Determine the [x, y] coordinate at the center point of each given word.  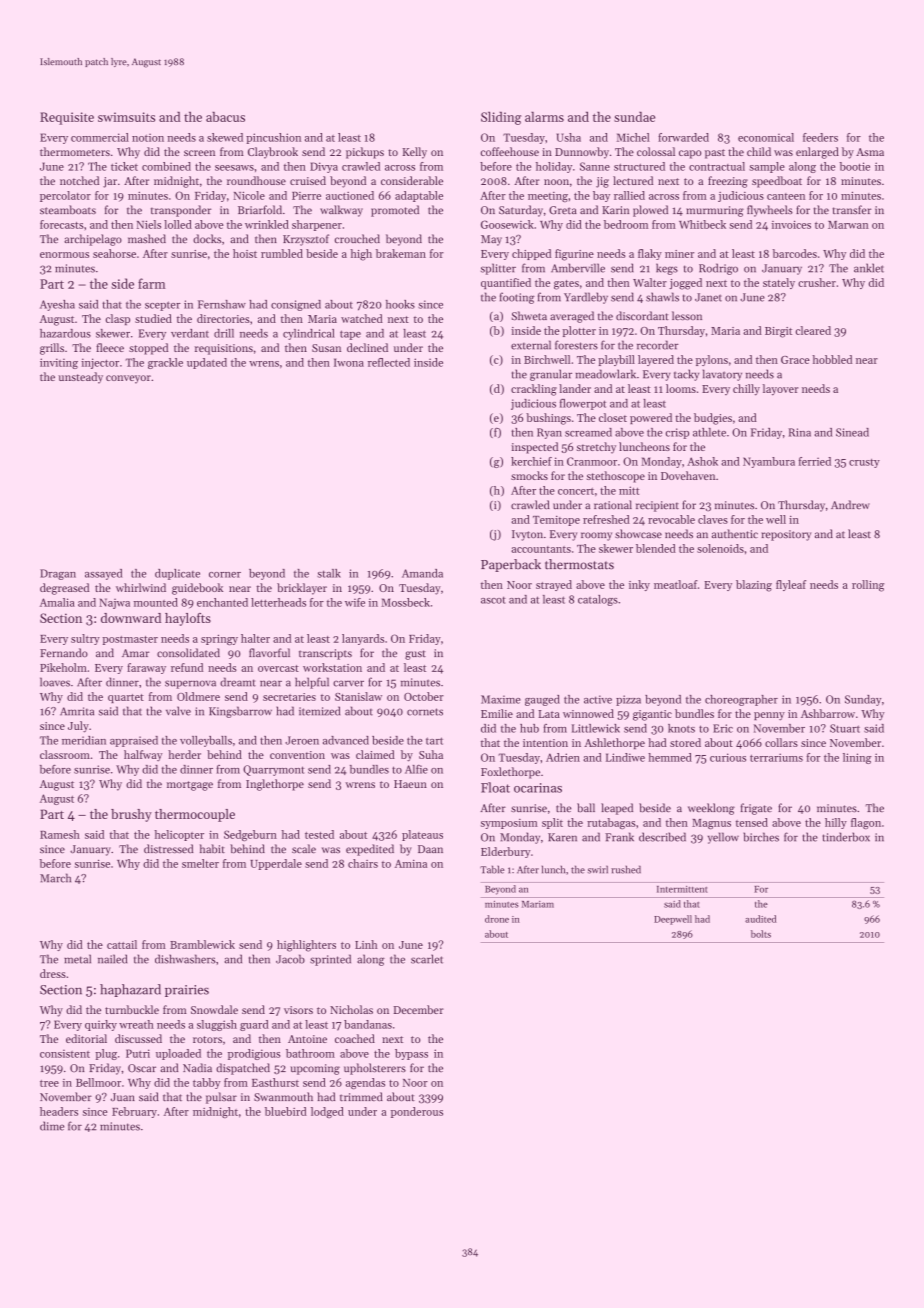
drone [497, 919]
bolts [761, 934]
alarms [544, 116]
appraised [134, 741]
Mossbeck [405, 602]
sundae [634, 117]
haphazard [130, 990]
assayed [103, 574]
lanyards [363, 639]
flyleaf [791, 585]
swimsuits [126, 117]
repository [786, 535]
